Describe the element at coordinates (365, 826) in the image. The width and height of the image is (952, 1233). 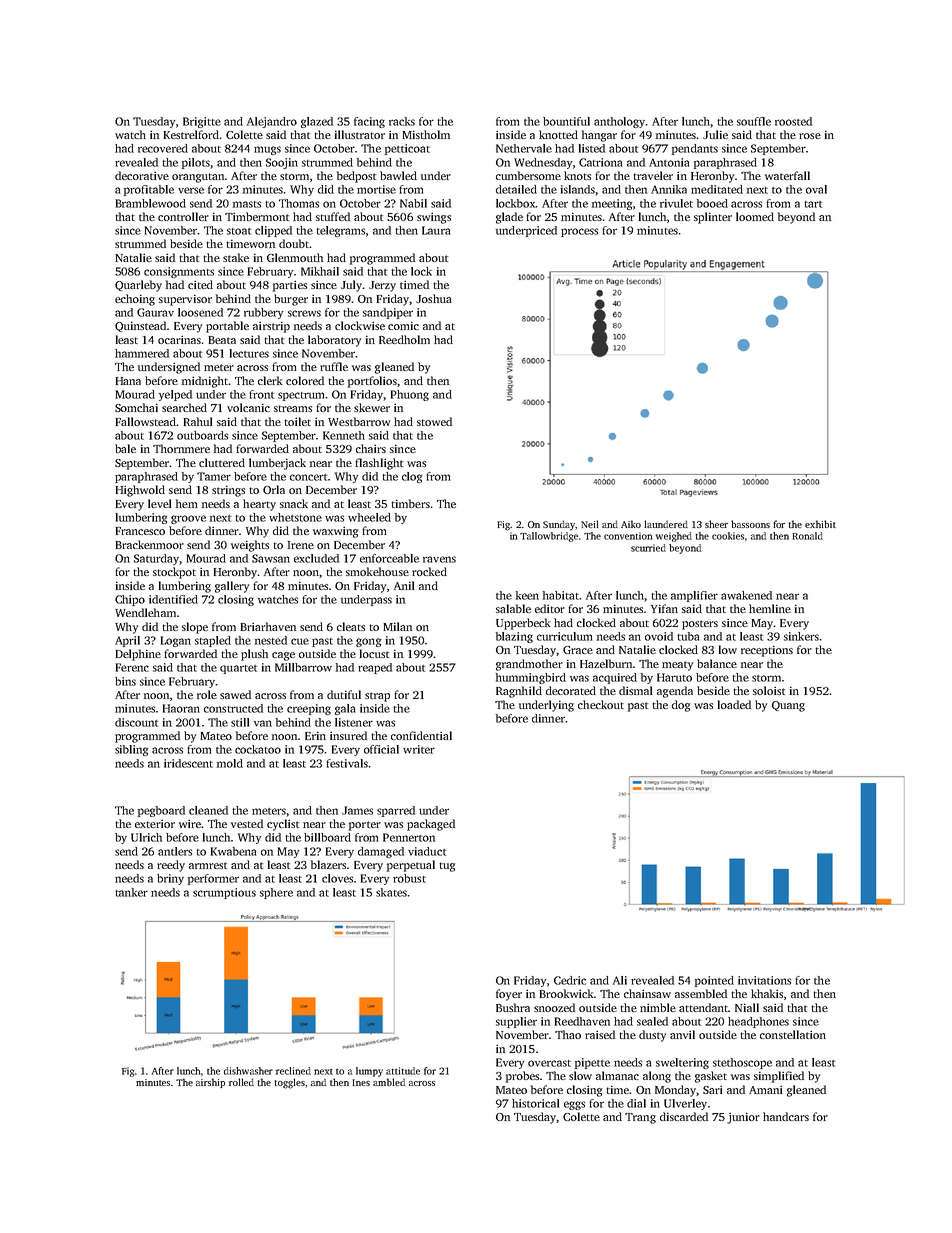
I see `porter` at that location.
